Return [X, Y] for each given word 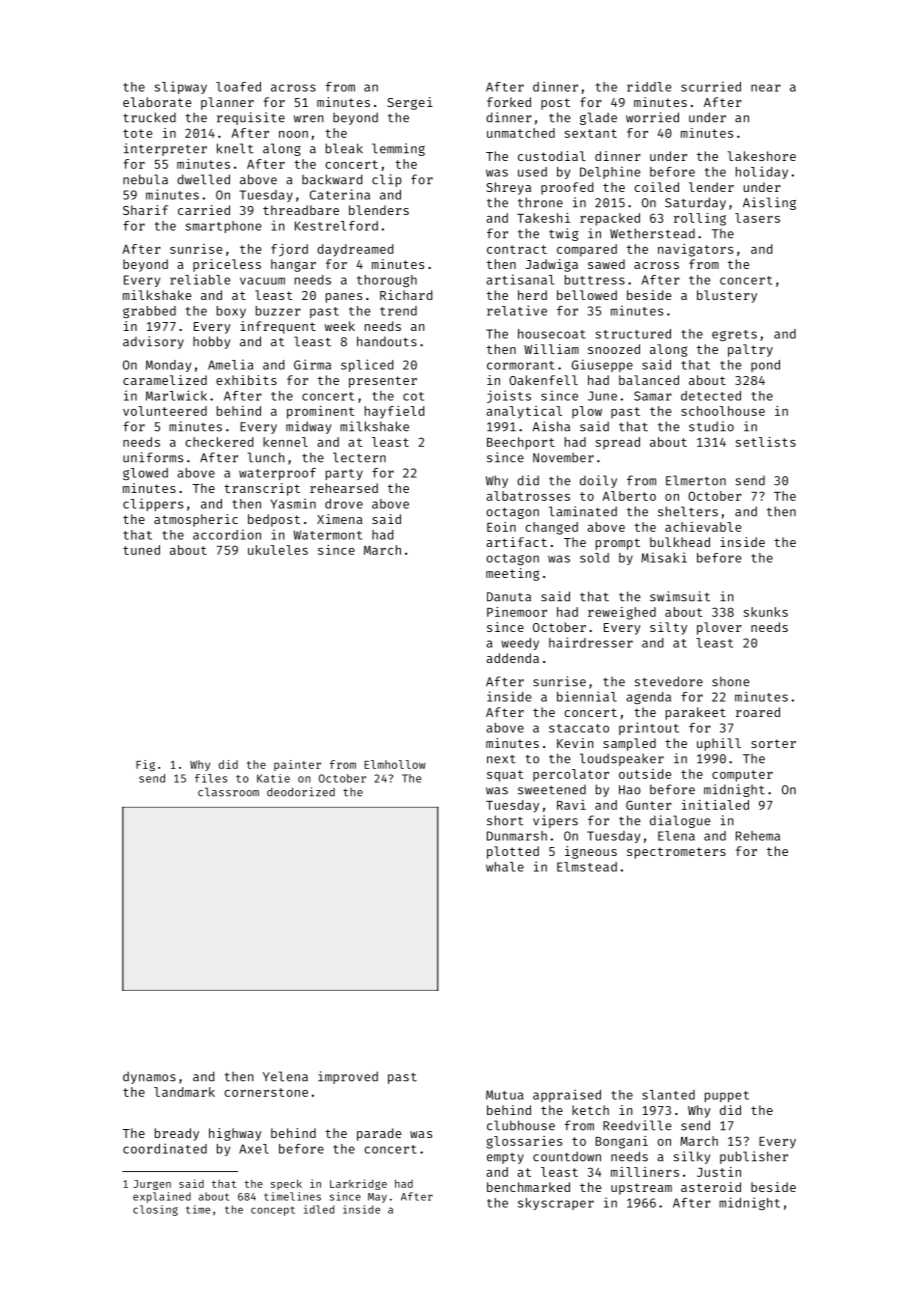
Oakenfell [543, 380]
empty [505, 1158]
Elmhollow [395, 764]
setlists [766, 442]
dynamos [149, 1077]
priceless [227, 265]
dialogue [680, 821]
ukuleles [278, 550]
